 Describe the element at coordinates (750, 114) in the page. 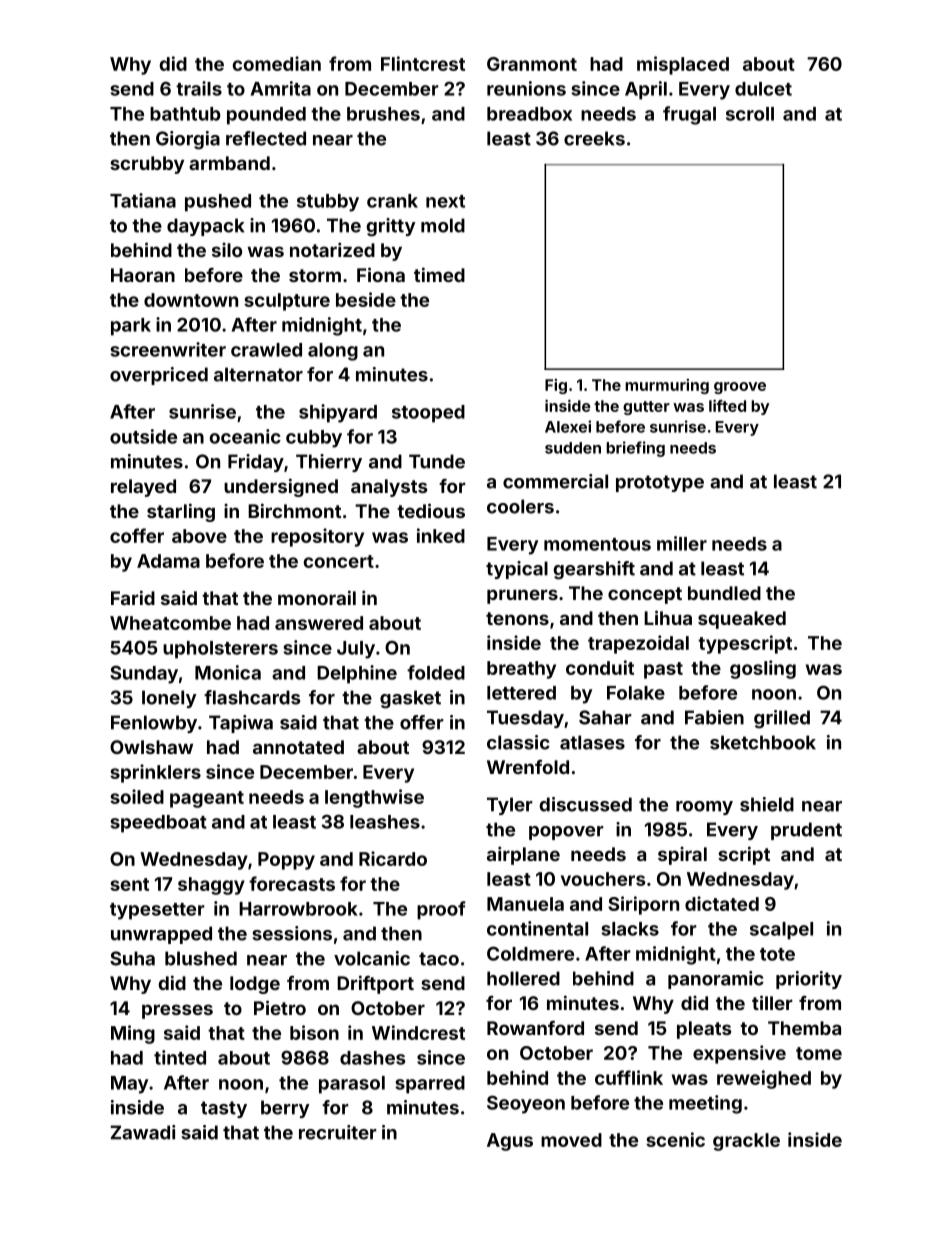

I see `scroll` at that location.
